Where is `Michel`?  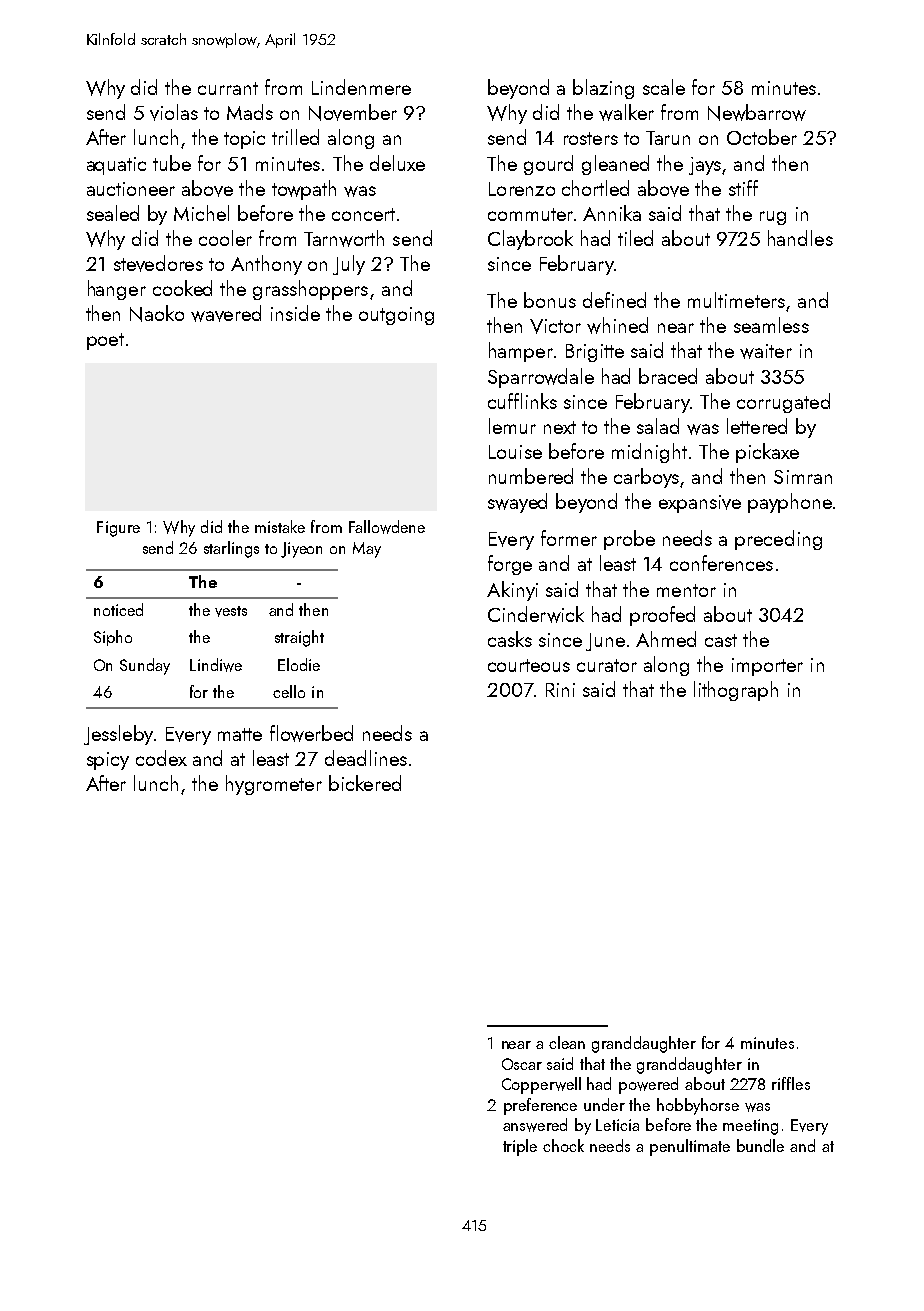 Michel is located at coordinates (201, 213).
